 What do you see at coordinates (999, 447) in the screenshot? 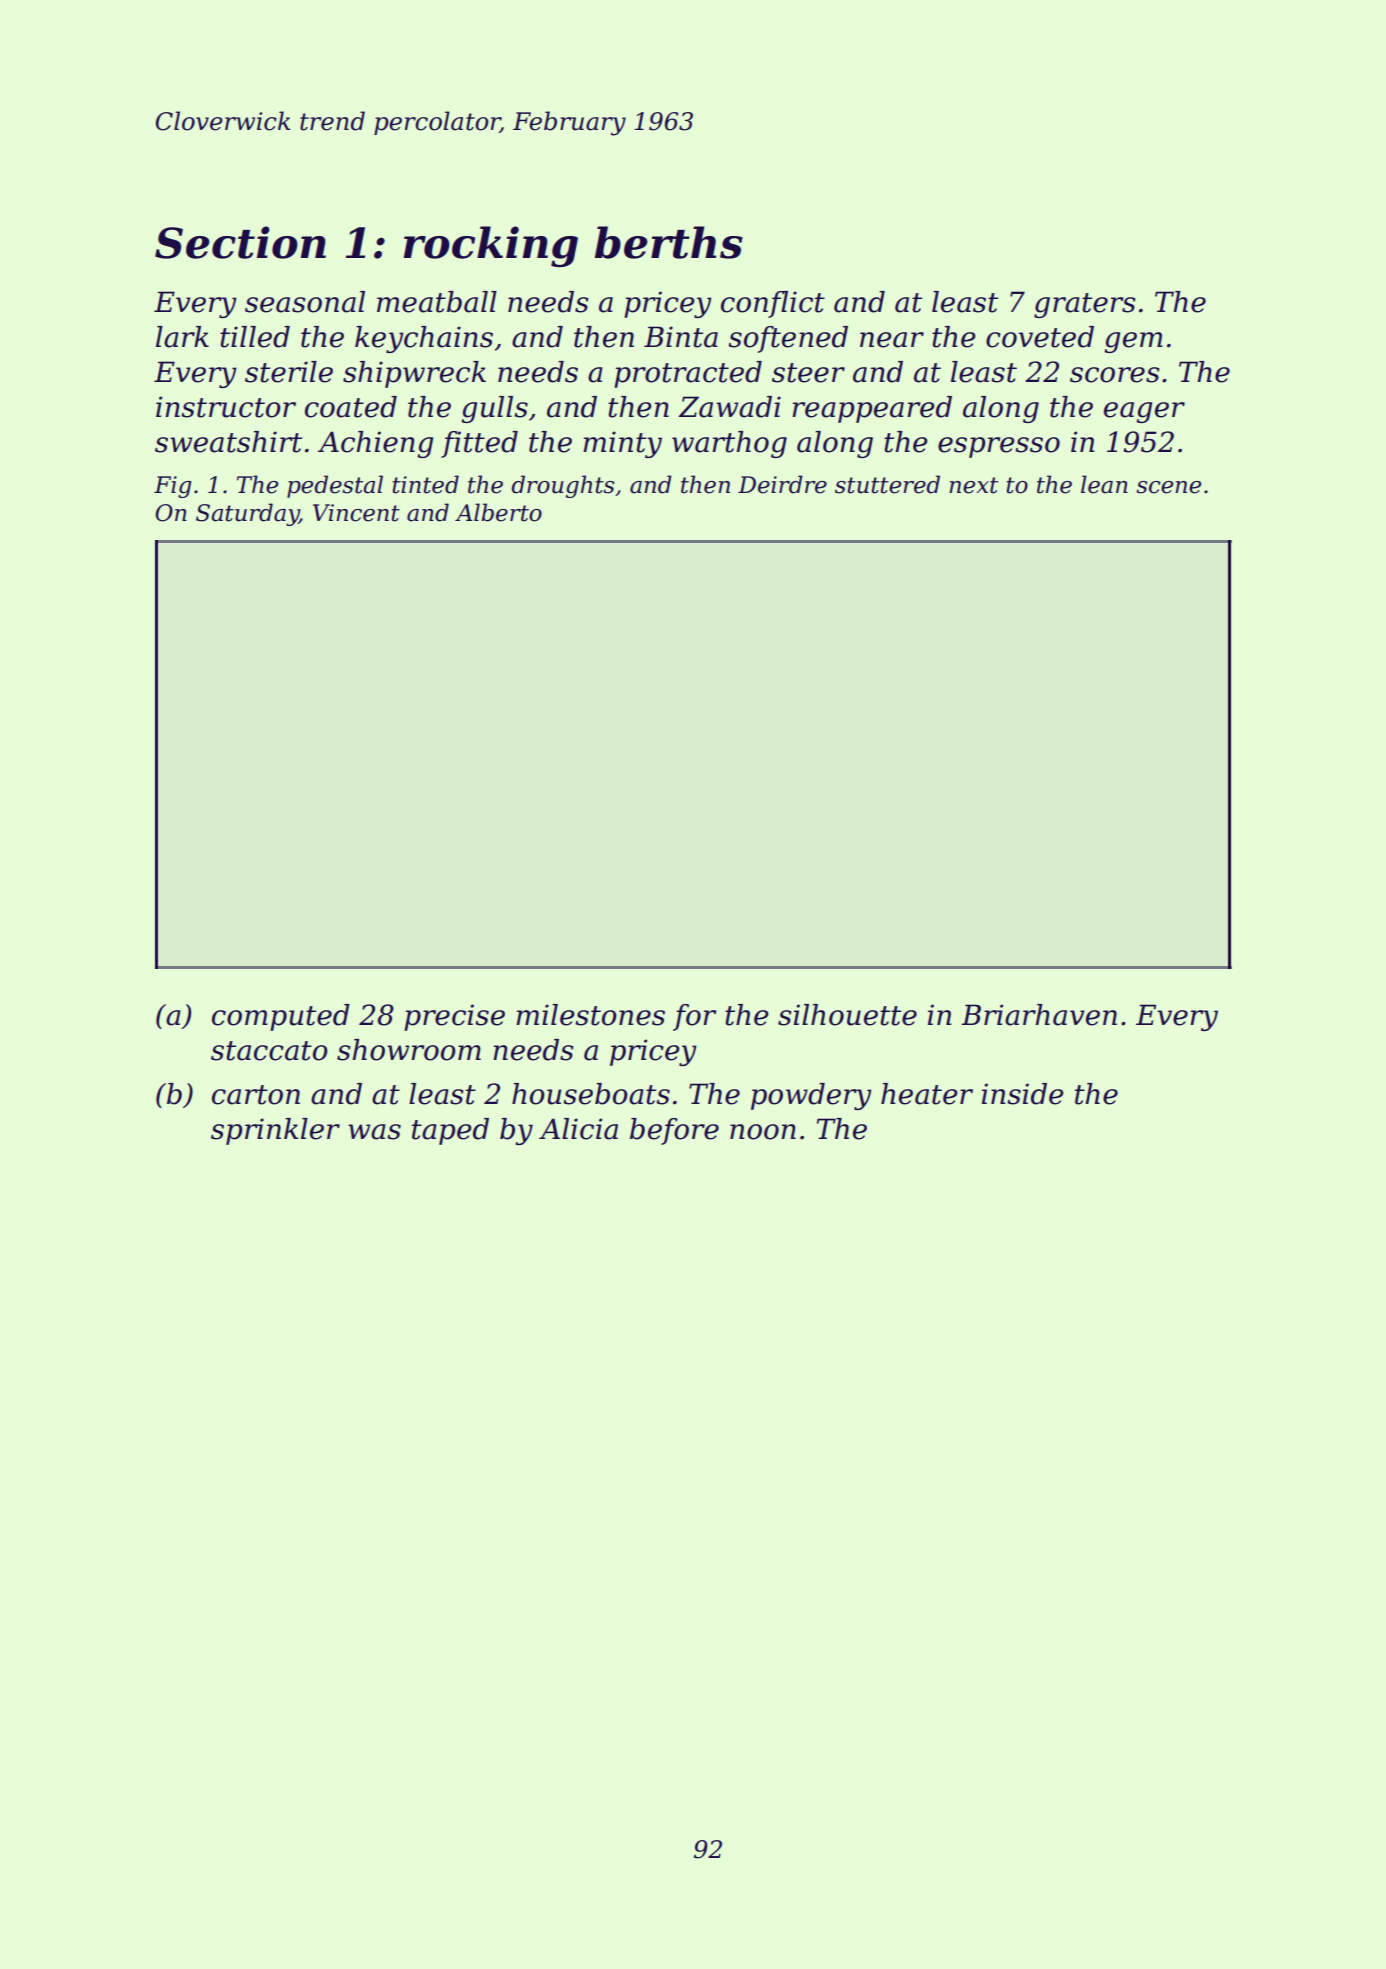
I see `espresso` at bounding box center [999, 447].
